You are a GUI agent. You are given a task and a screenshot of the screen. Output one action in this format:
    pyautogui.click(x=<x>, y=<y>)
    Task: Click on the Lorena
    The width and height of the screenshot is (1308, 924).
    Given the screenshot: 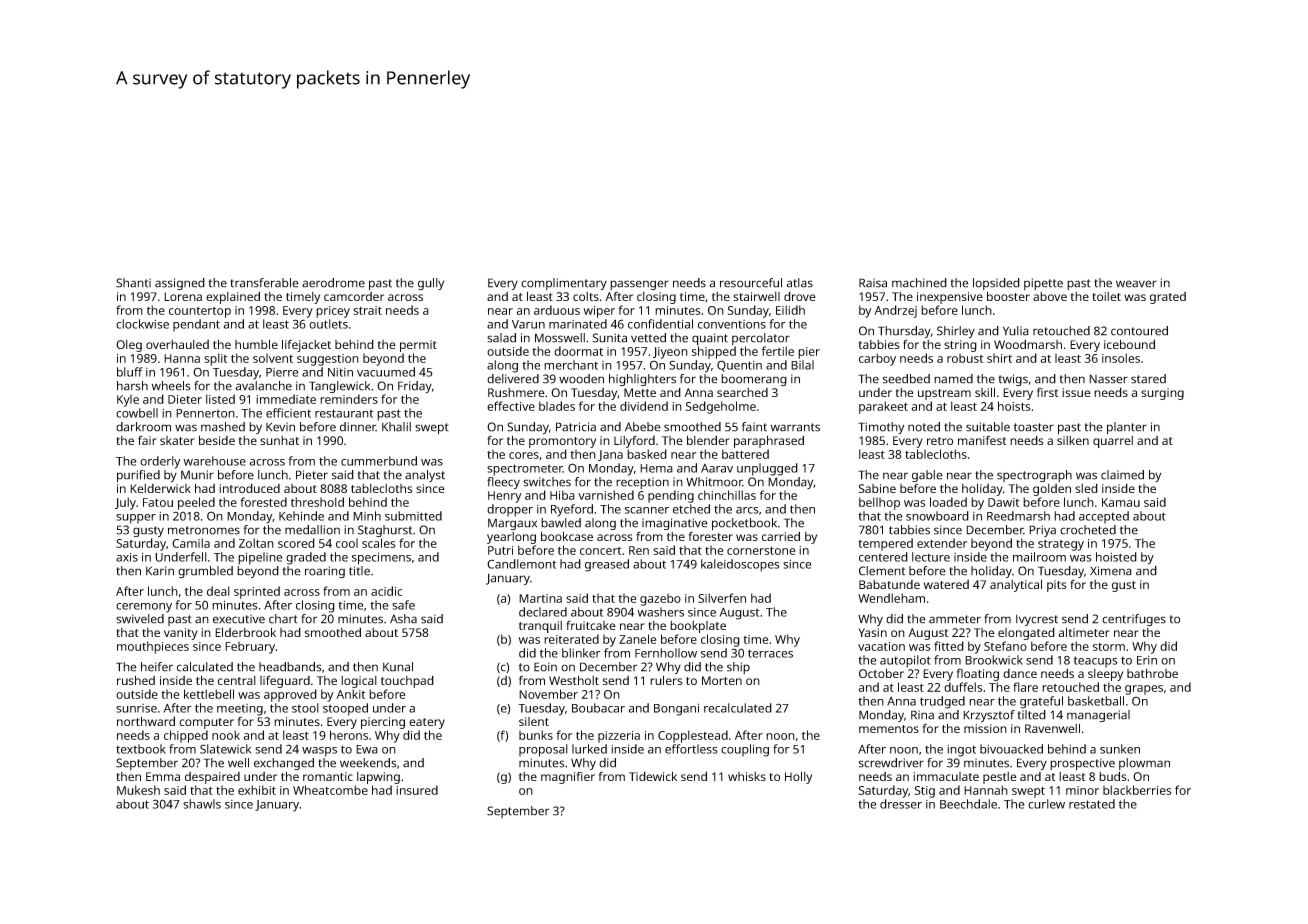 What is the action you would take?
    pyautogui.click(x=183, y=296)
